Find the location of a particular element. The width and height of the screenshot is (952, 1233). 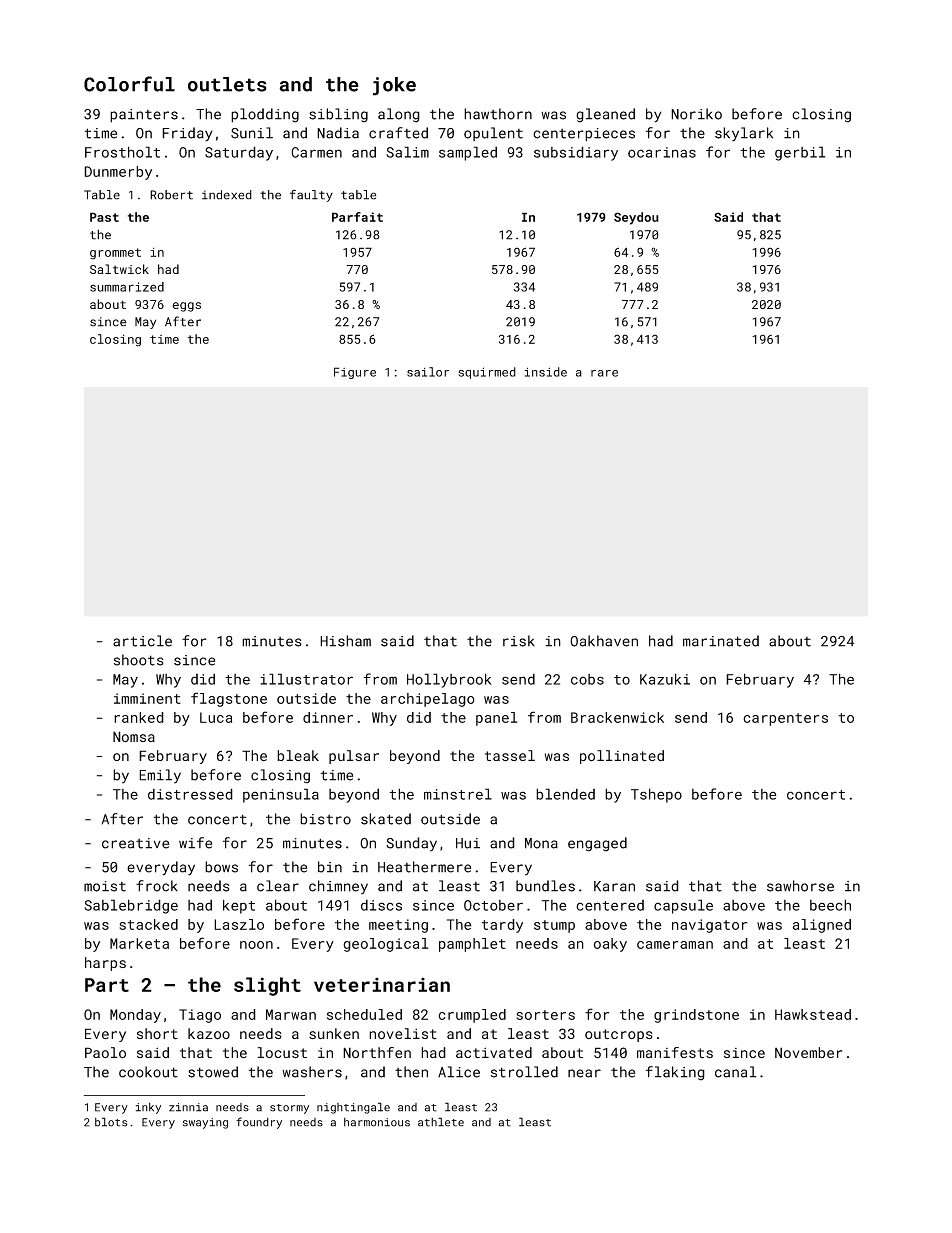

rare is located at coordinates (604, 373).
